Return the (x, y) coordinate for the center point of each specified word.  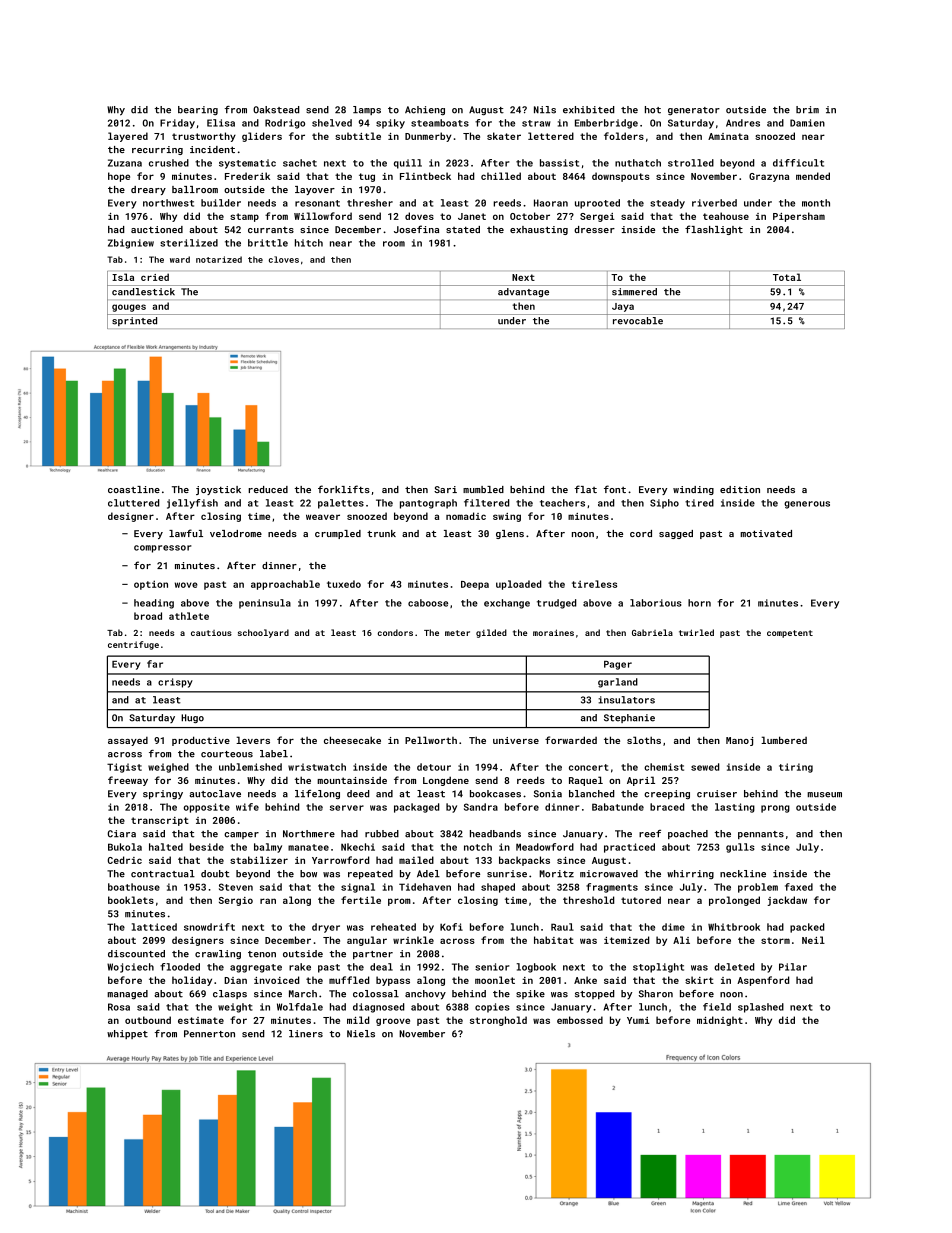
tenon (262, 954)
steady (667, 204)
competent (790, 634)
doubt (215, 874)
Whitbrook (734, 927)
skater (504, 136)
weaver (323, 517)
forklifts (344, 489)
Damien (807, 123)
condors (395, 632)
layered (128, 137)
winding (693, 490)
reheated (393, 927)
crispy (175, 683)
